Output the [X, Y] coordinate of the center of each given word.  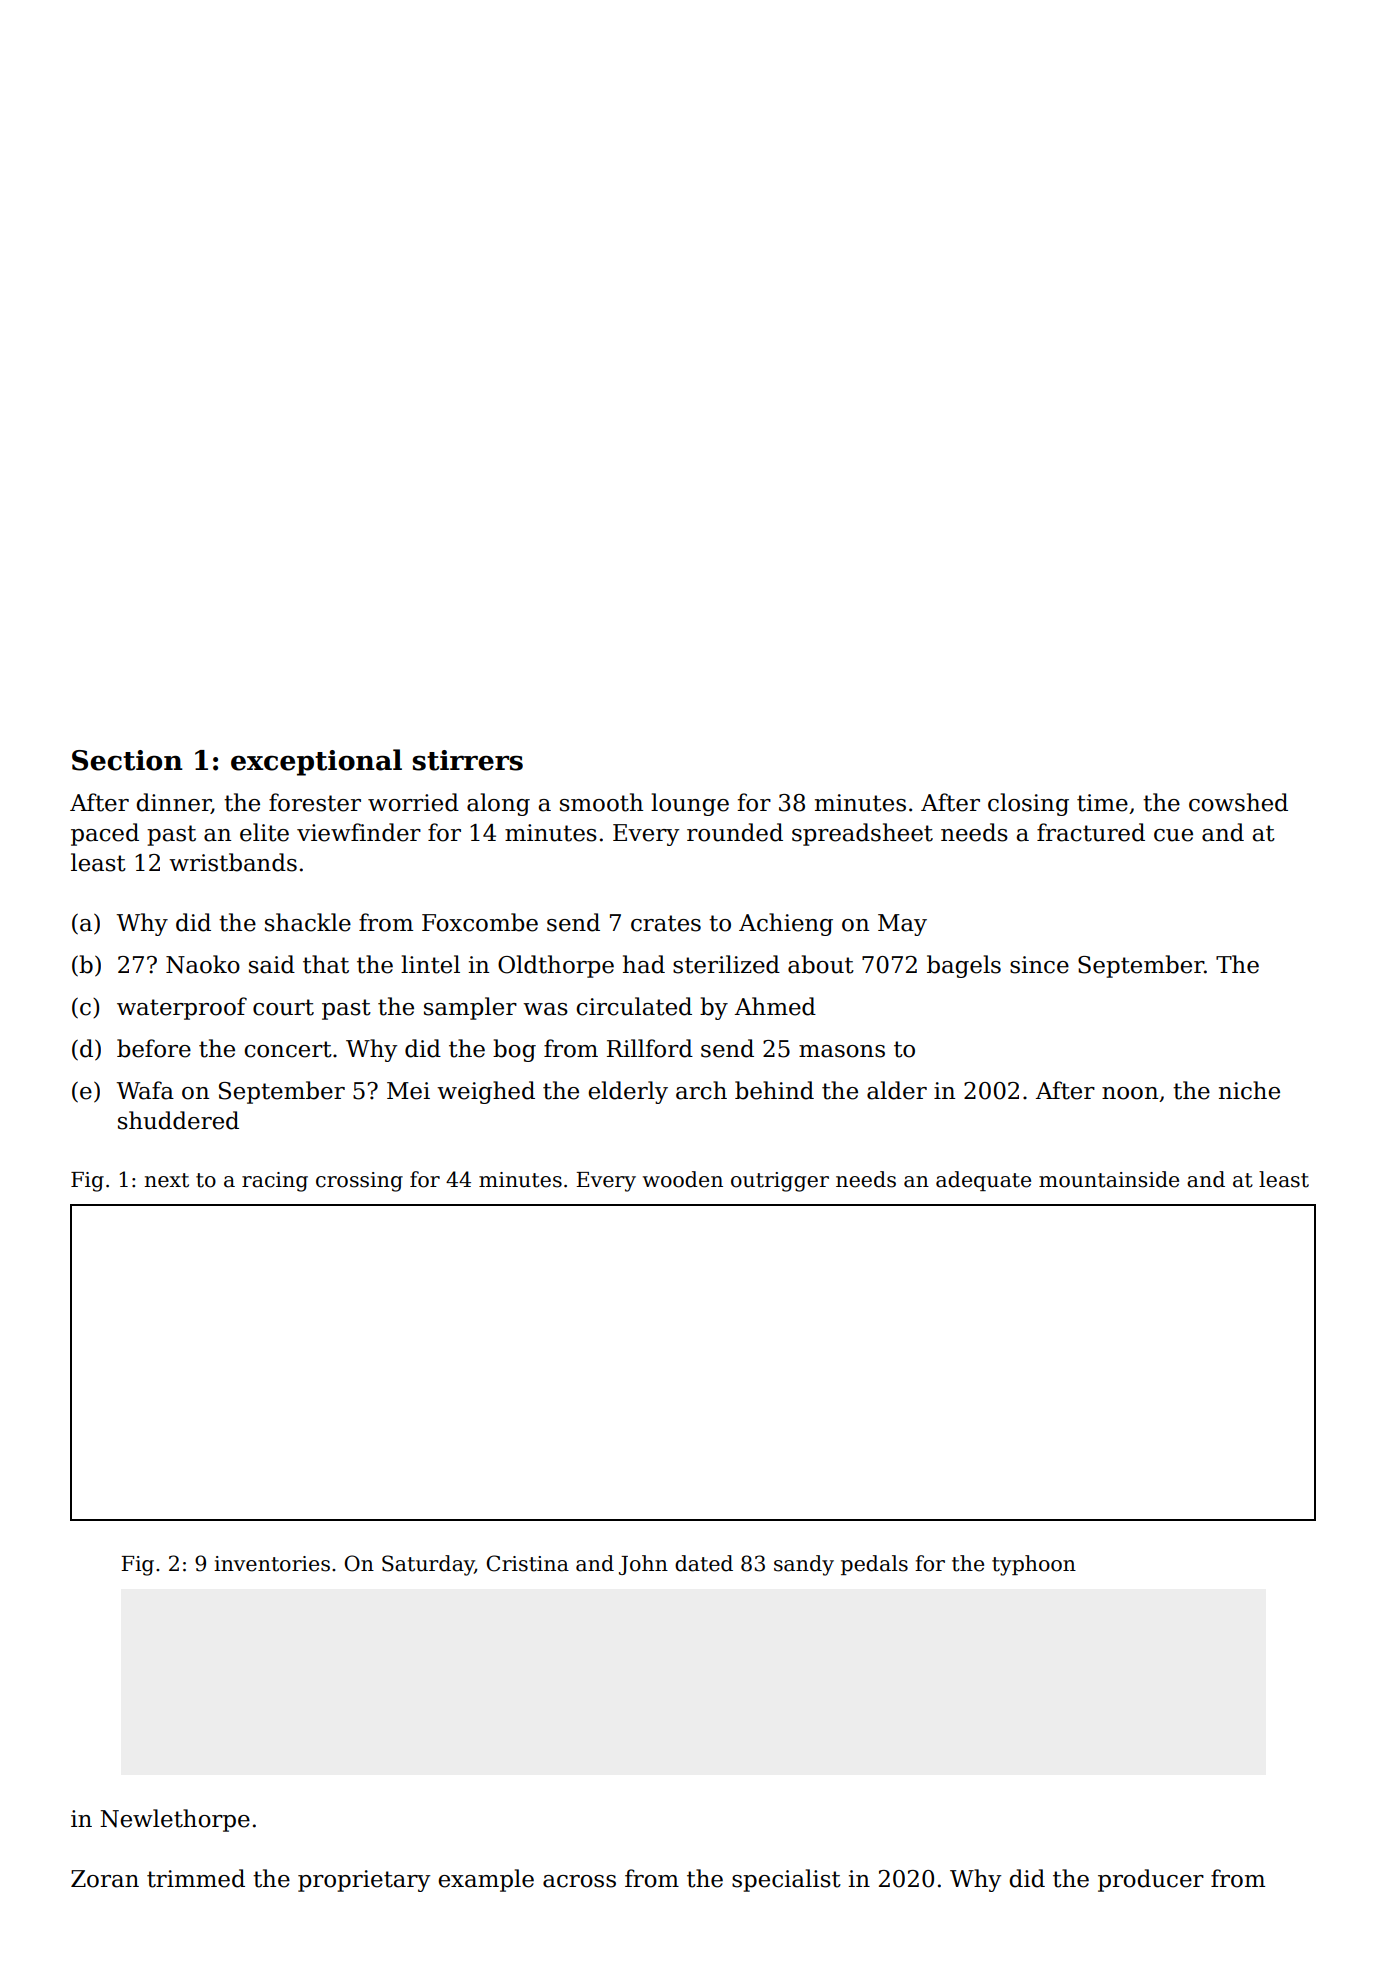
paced [105, 834]
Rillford [650, 1048]
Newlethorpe [175, 1820]
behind [774, 1090]
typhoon [1034, 1565]
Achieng [786, 924]
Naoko [203, 964]
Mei [408, 1091]
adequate [983, 1181]
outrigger [780, 1182]
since [1039, 965]
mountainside [1109, 1179]
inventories [272, 1564]
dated [704, 1563]
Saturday [428, 1565]
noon [1130, 1093]
